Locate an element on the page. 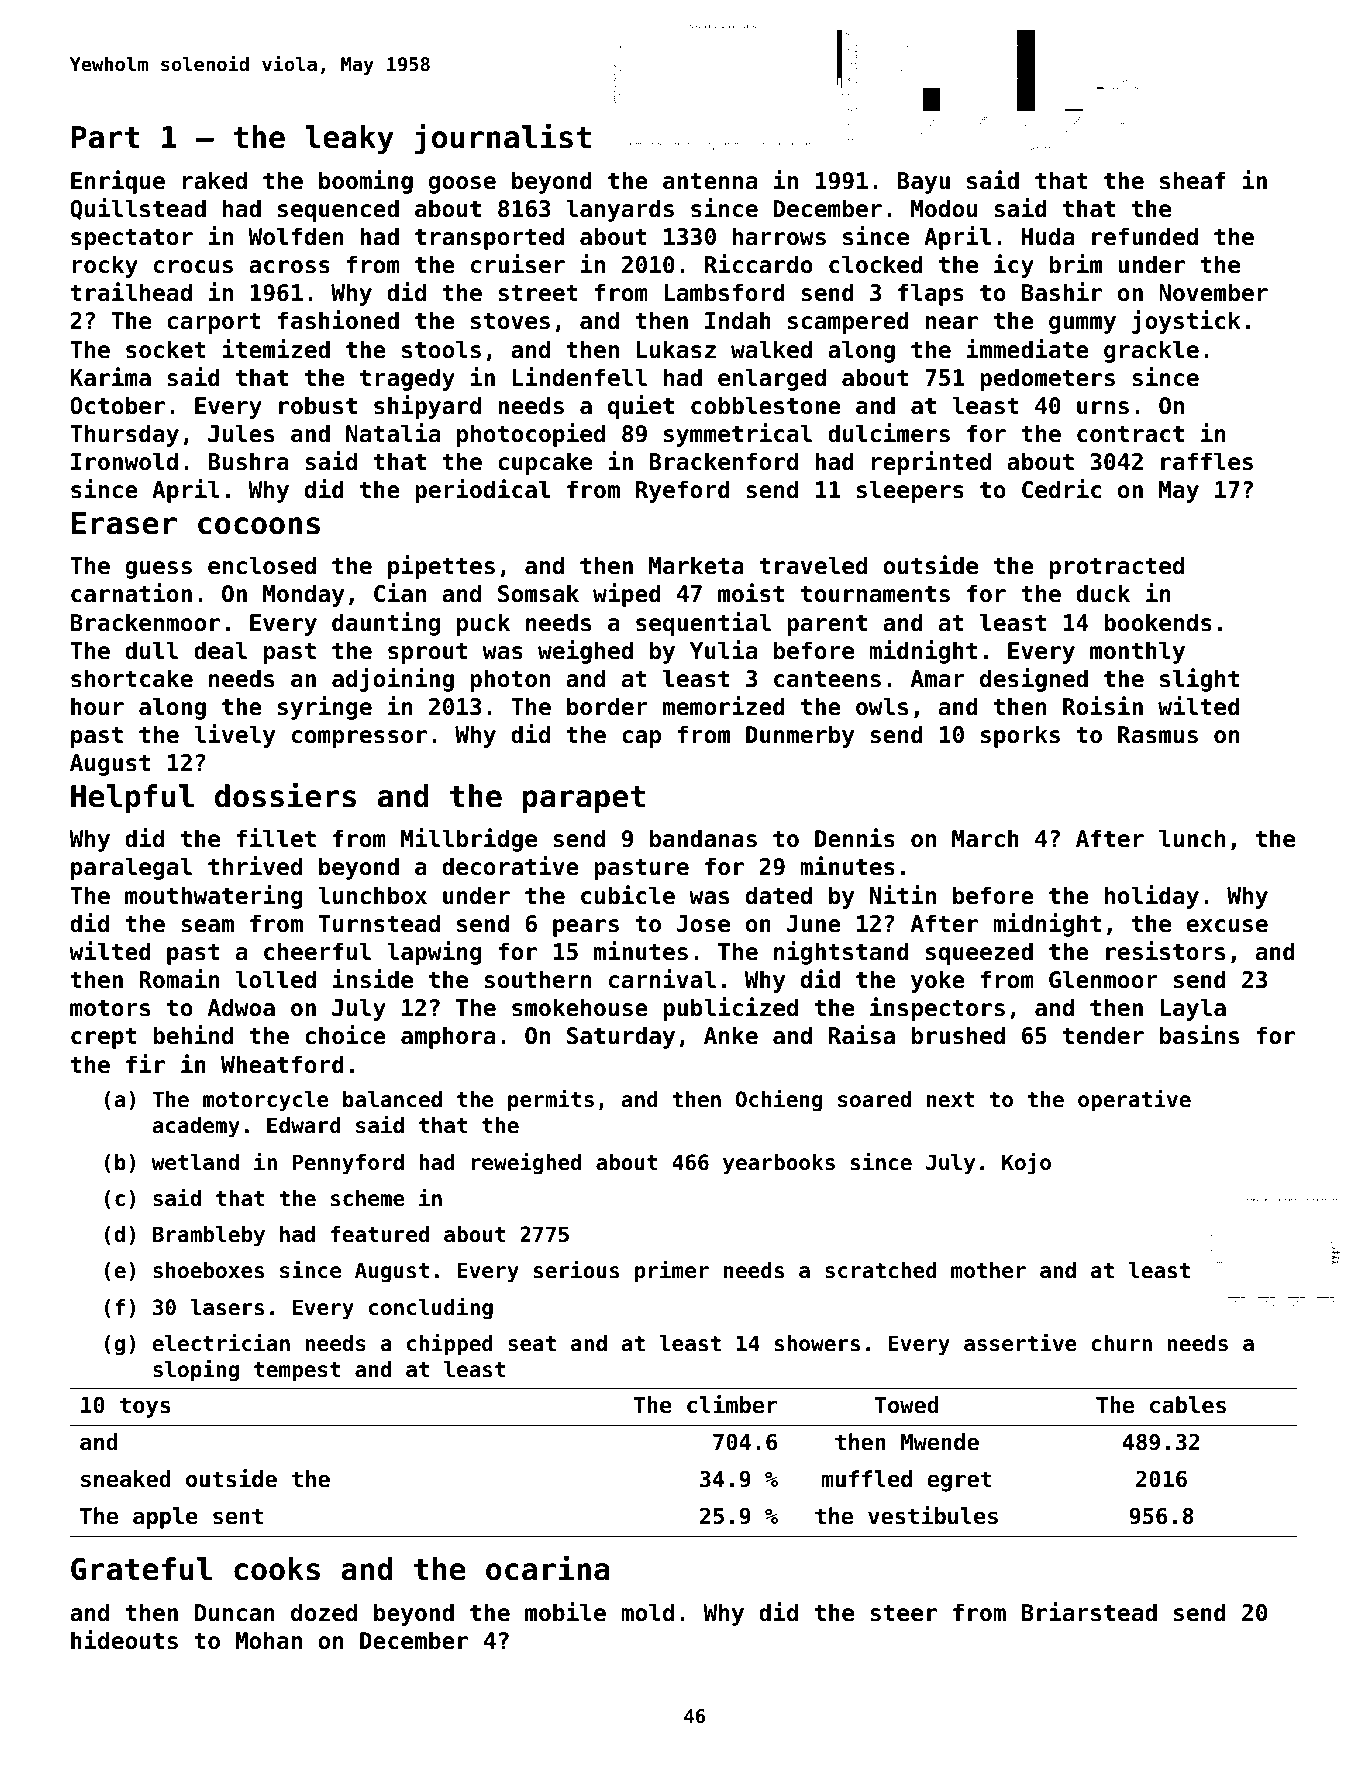 Image resolution: width=1367 pixels, height=1769 pixels. canteens is located at coordinates (827, 679).
